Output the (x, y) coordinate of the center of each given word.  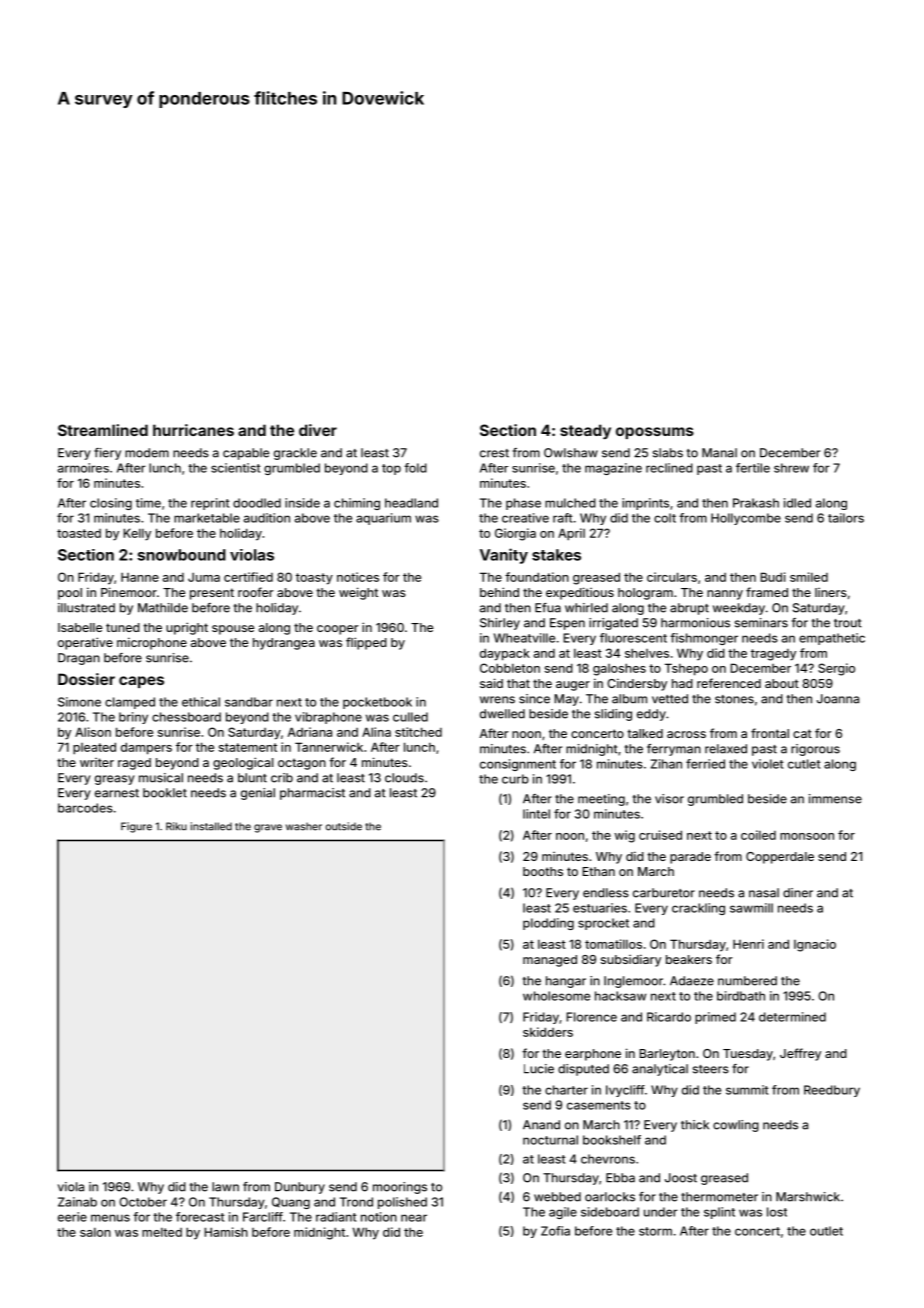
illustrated (86, 608)
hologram (645, 594)
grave (268, 828)
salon (95, 1232)
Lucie (539, 1069)
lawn (225, 1187)
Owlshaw (571, 453)
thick (695, 1125)
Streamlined (103, 430)
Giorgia (515, 534)
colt (665, 518)
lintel (536, 814)
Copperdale (780, 858)
